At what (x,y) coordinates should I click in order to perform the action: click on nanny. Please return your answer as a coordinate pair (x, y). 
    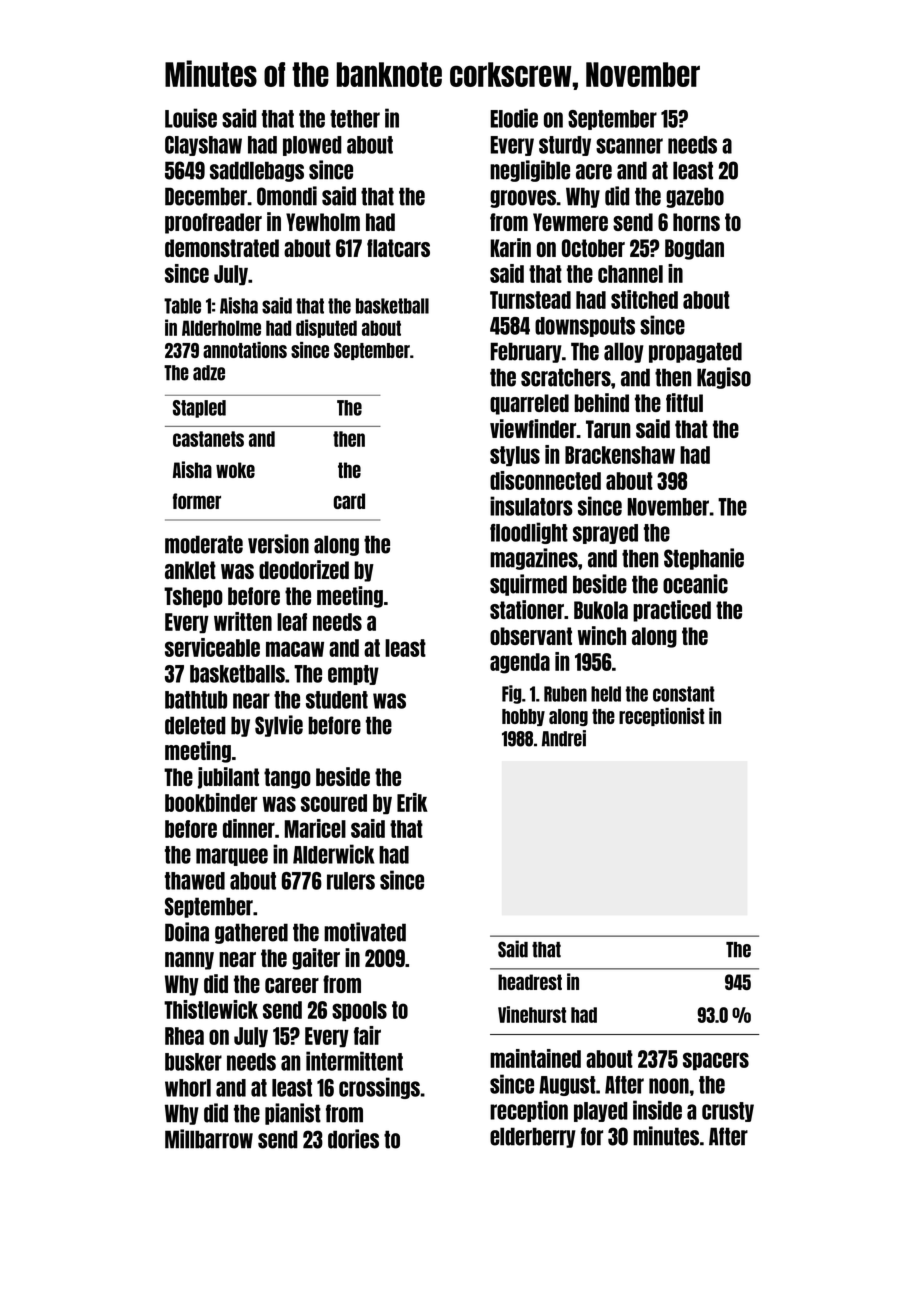
    Looking at the image, I should click on (189, 961).
